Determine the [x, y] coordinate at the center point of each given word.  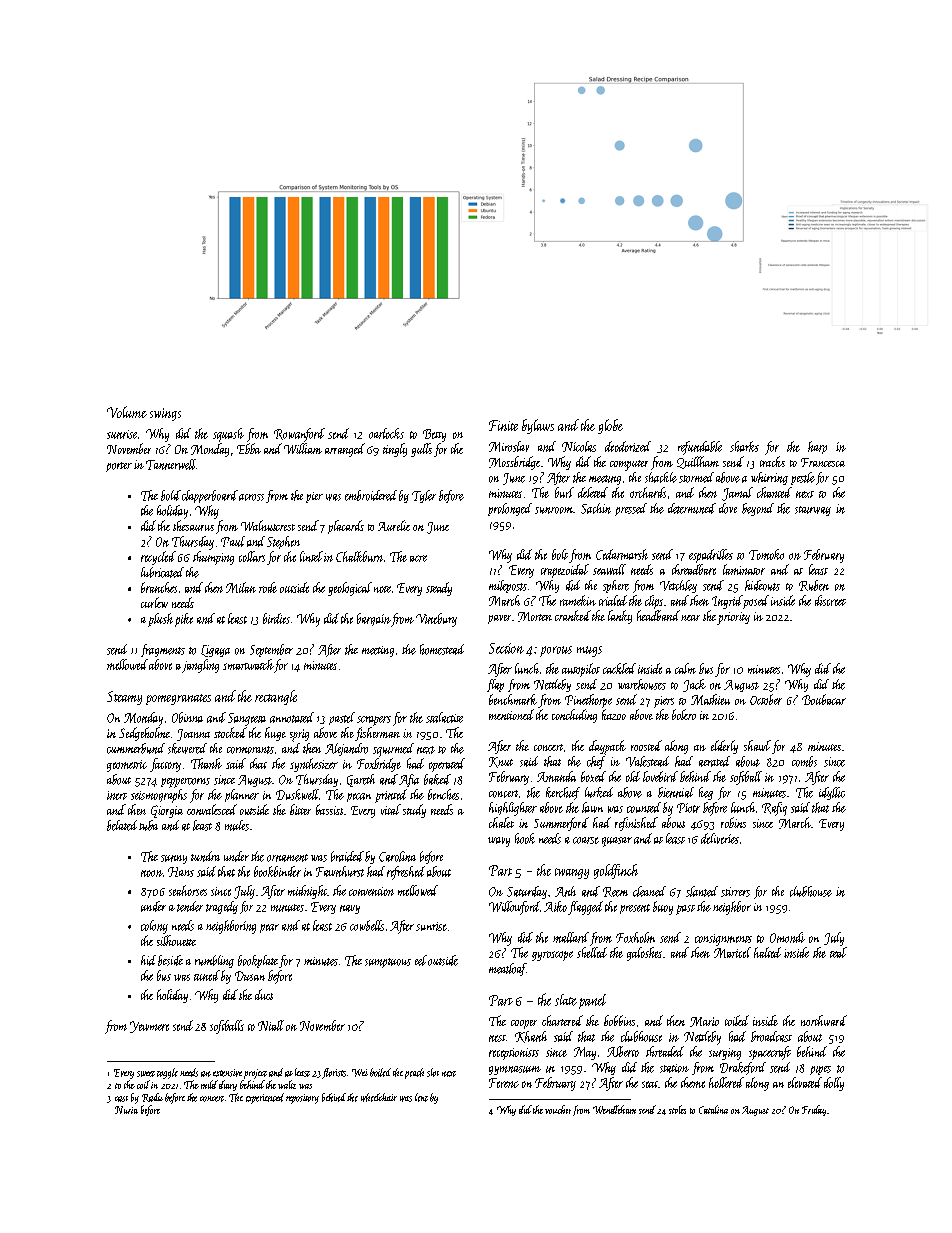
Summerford [561, 824]
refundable [700, 448]
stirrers [735, 892]
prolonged [510, 509]
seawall [609, 569]
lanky [620, 617]
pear [269, 928]
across [251, 497]
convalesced [212, 809]
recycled [158, 558]
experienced [265, 1098]
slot [433, 1072]
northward [824, 1020]
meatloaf [507, 969]
